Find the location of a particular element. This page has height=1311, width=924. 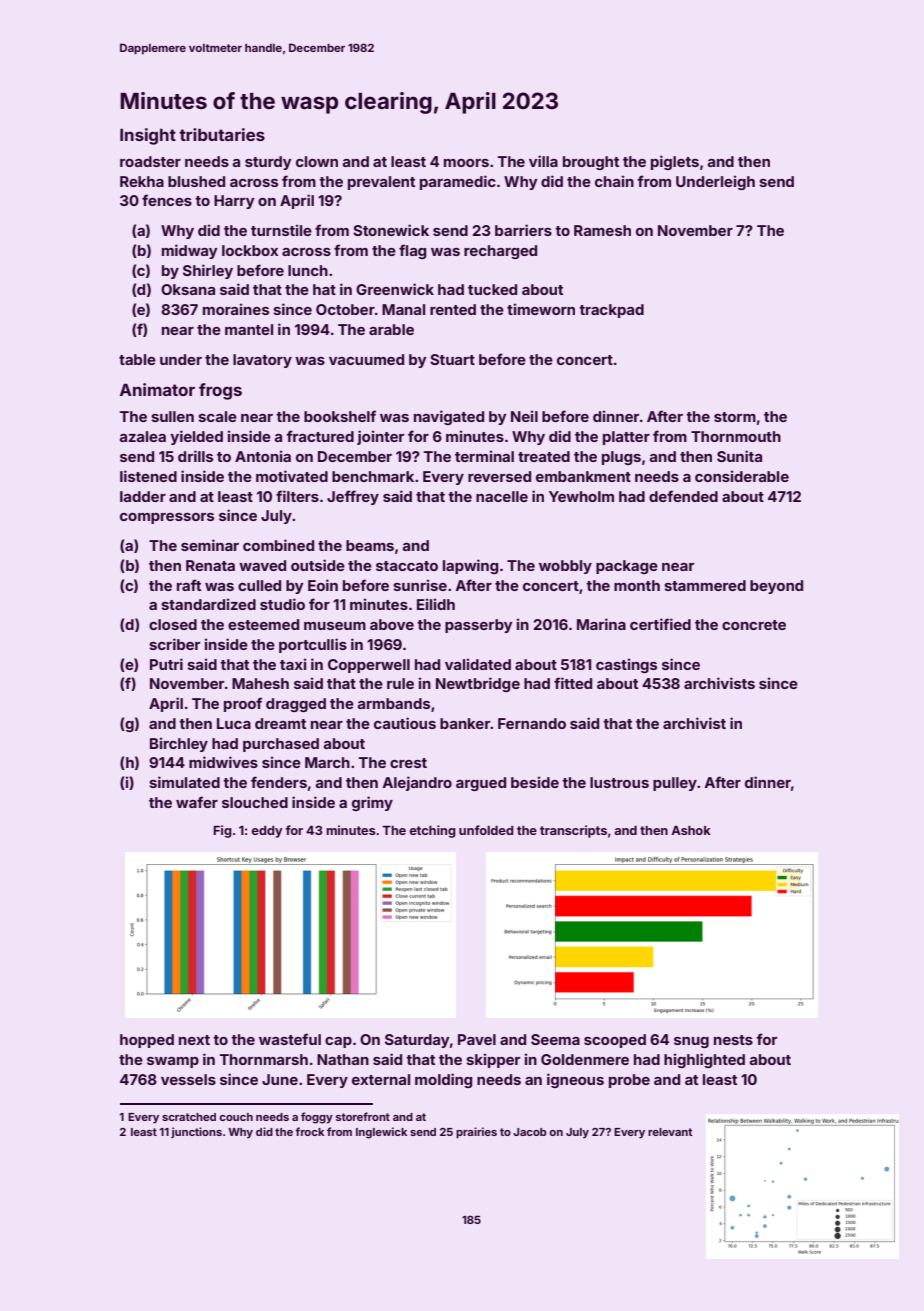

Neil is located at coordinates (524, 416).
